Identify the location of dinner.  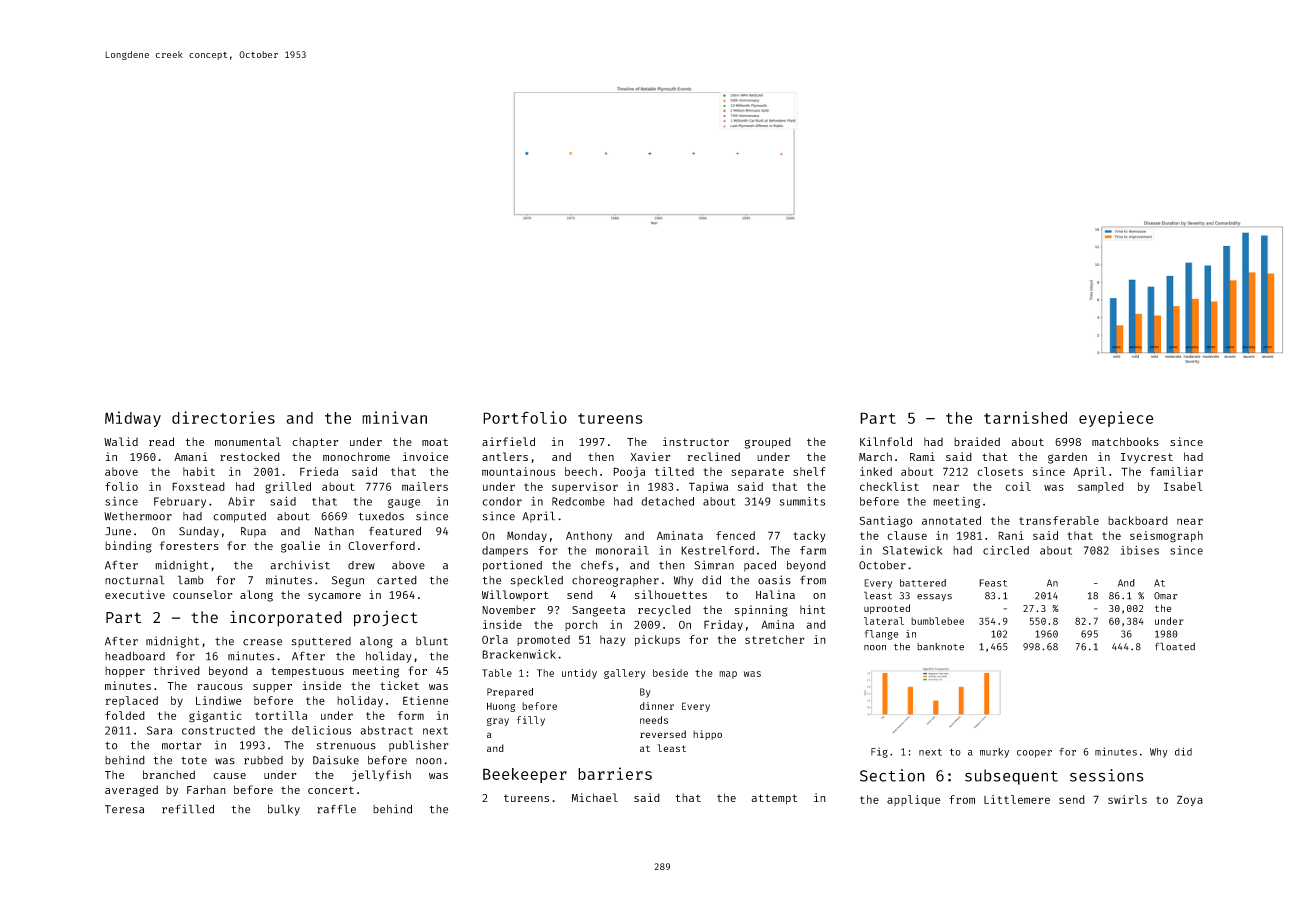
(657, 706).
